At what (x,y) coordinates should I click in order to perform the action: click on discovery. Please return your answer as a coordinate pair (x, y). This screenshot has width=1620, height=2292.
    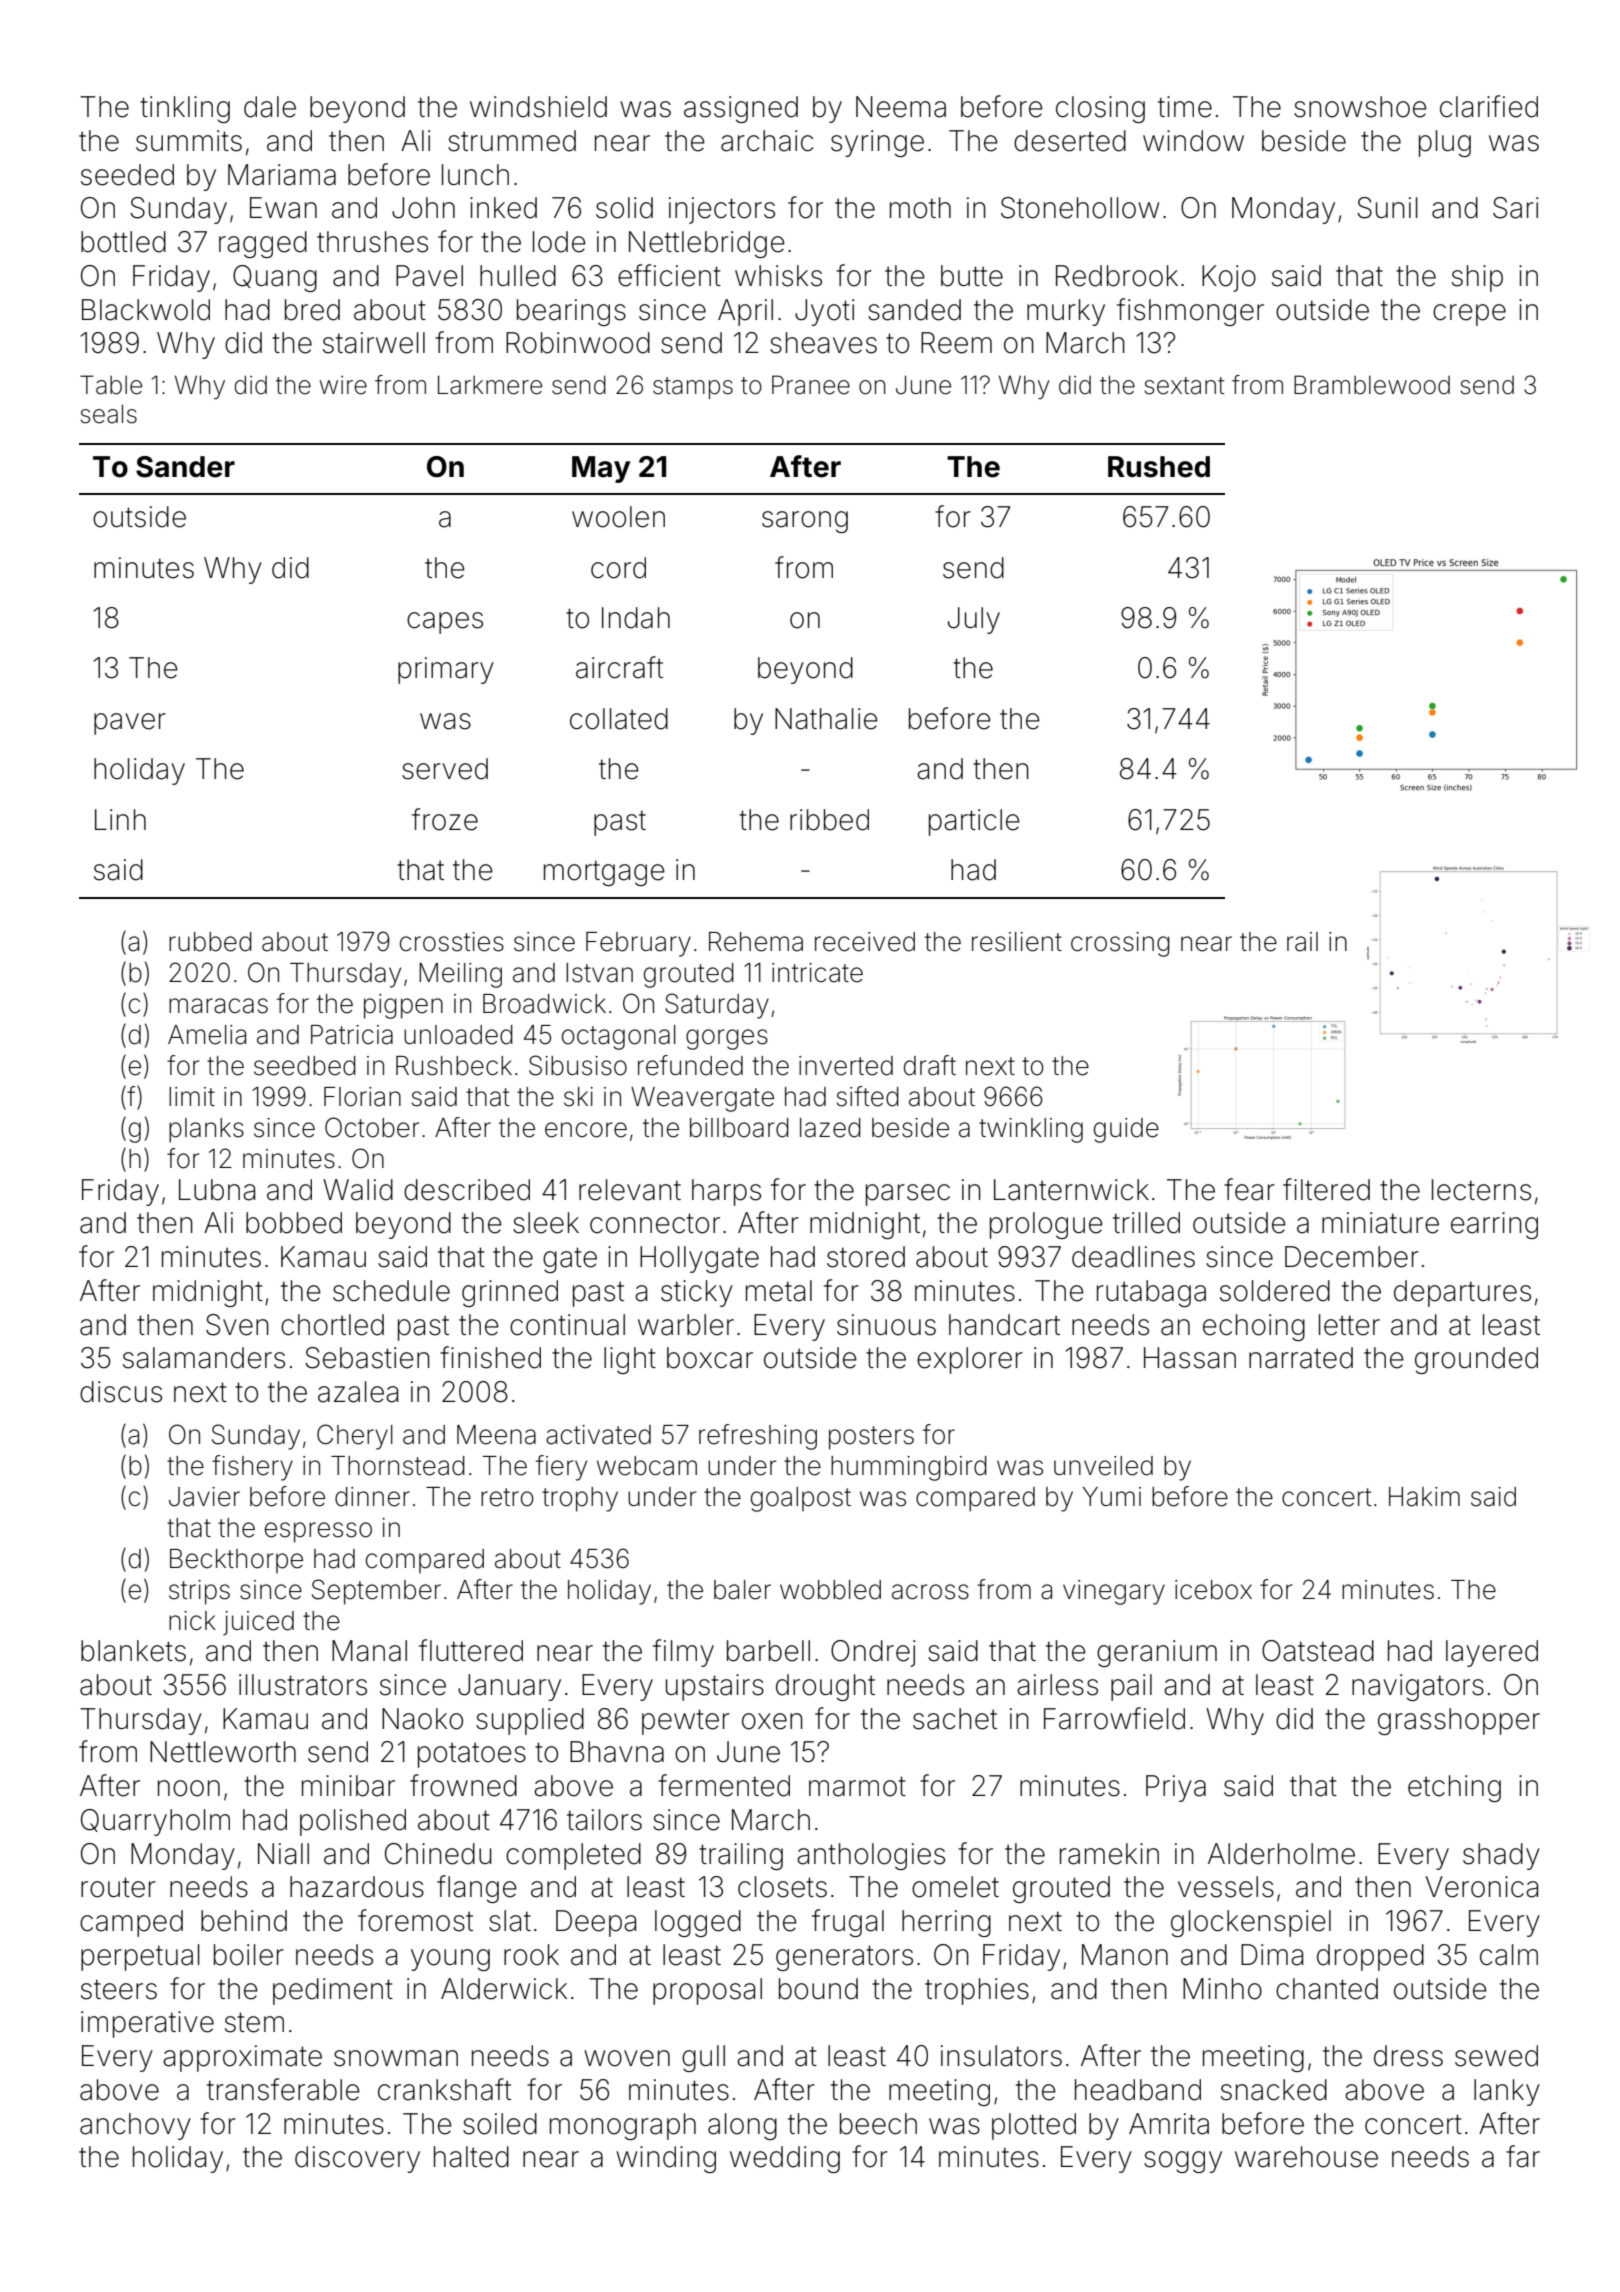
    Looking at the image, I should click on (357, 2159).
